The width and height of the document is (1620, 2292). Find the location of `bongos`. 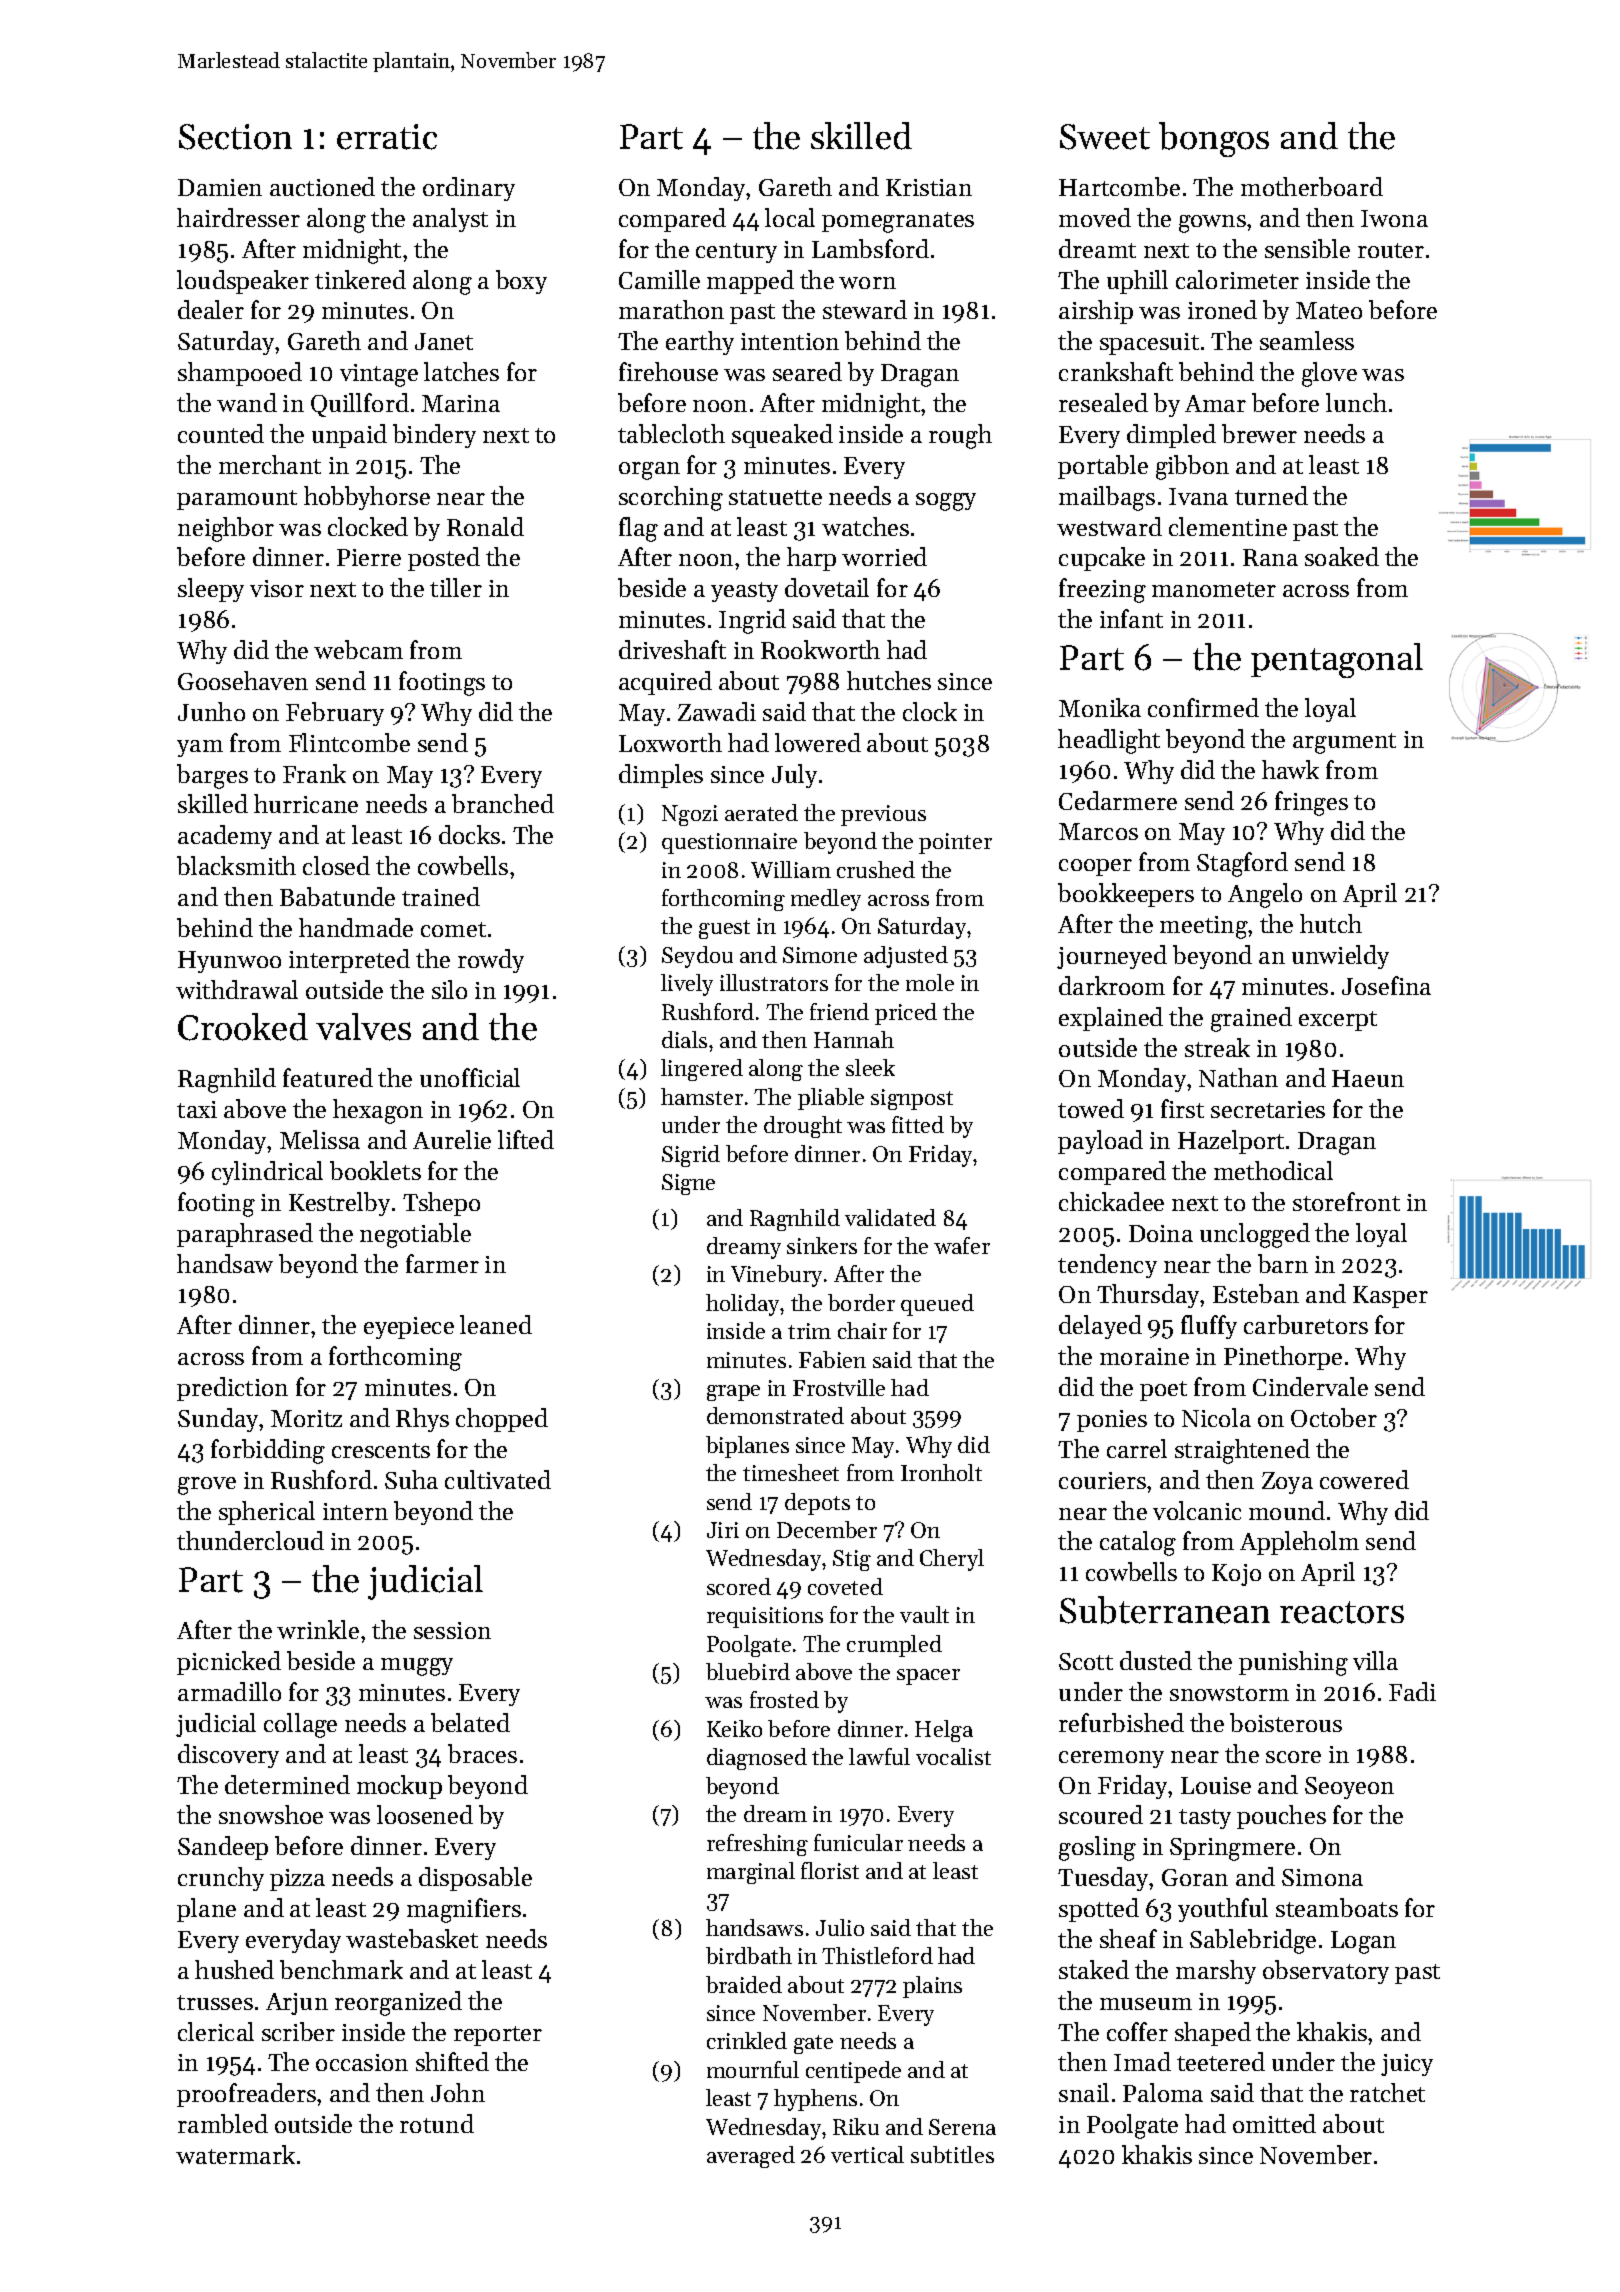

bongos is located at coordinates (1214, 139).
